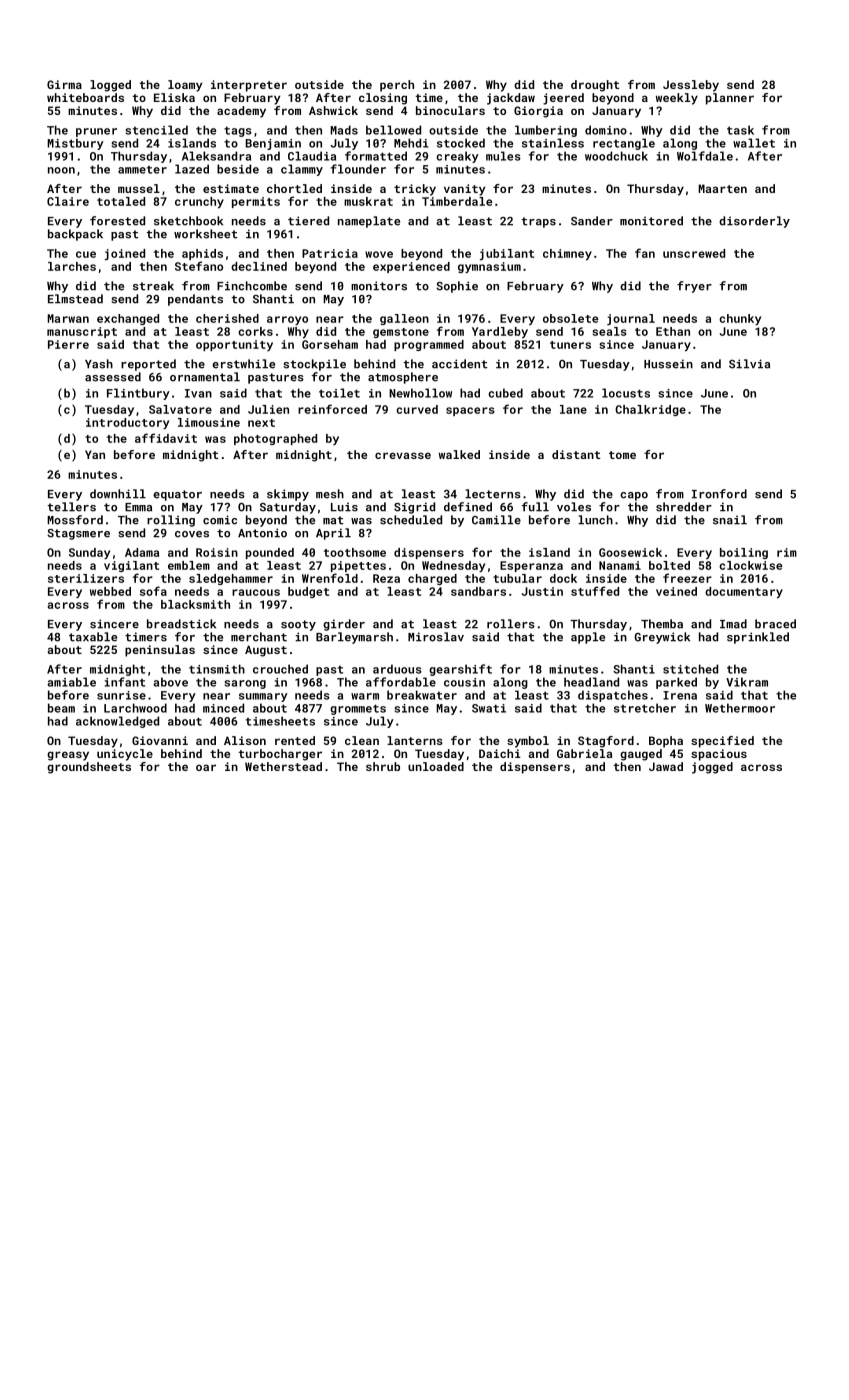 The image size is (849, 1400). Describe the element at coordinates (174, 97) in the screenshot. I see `Eliska` at that location.
